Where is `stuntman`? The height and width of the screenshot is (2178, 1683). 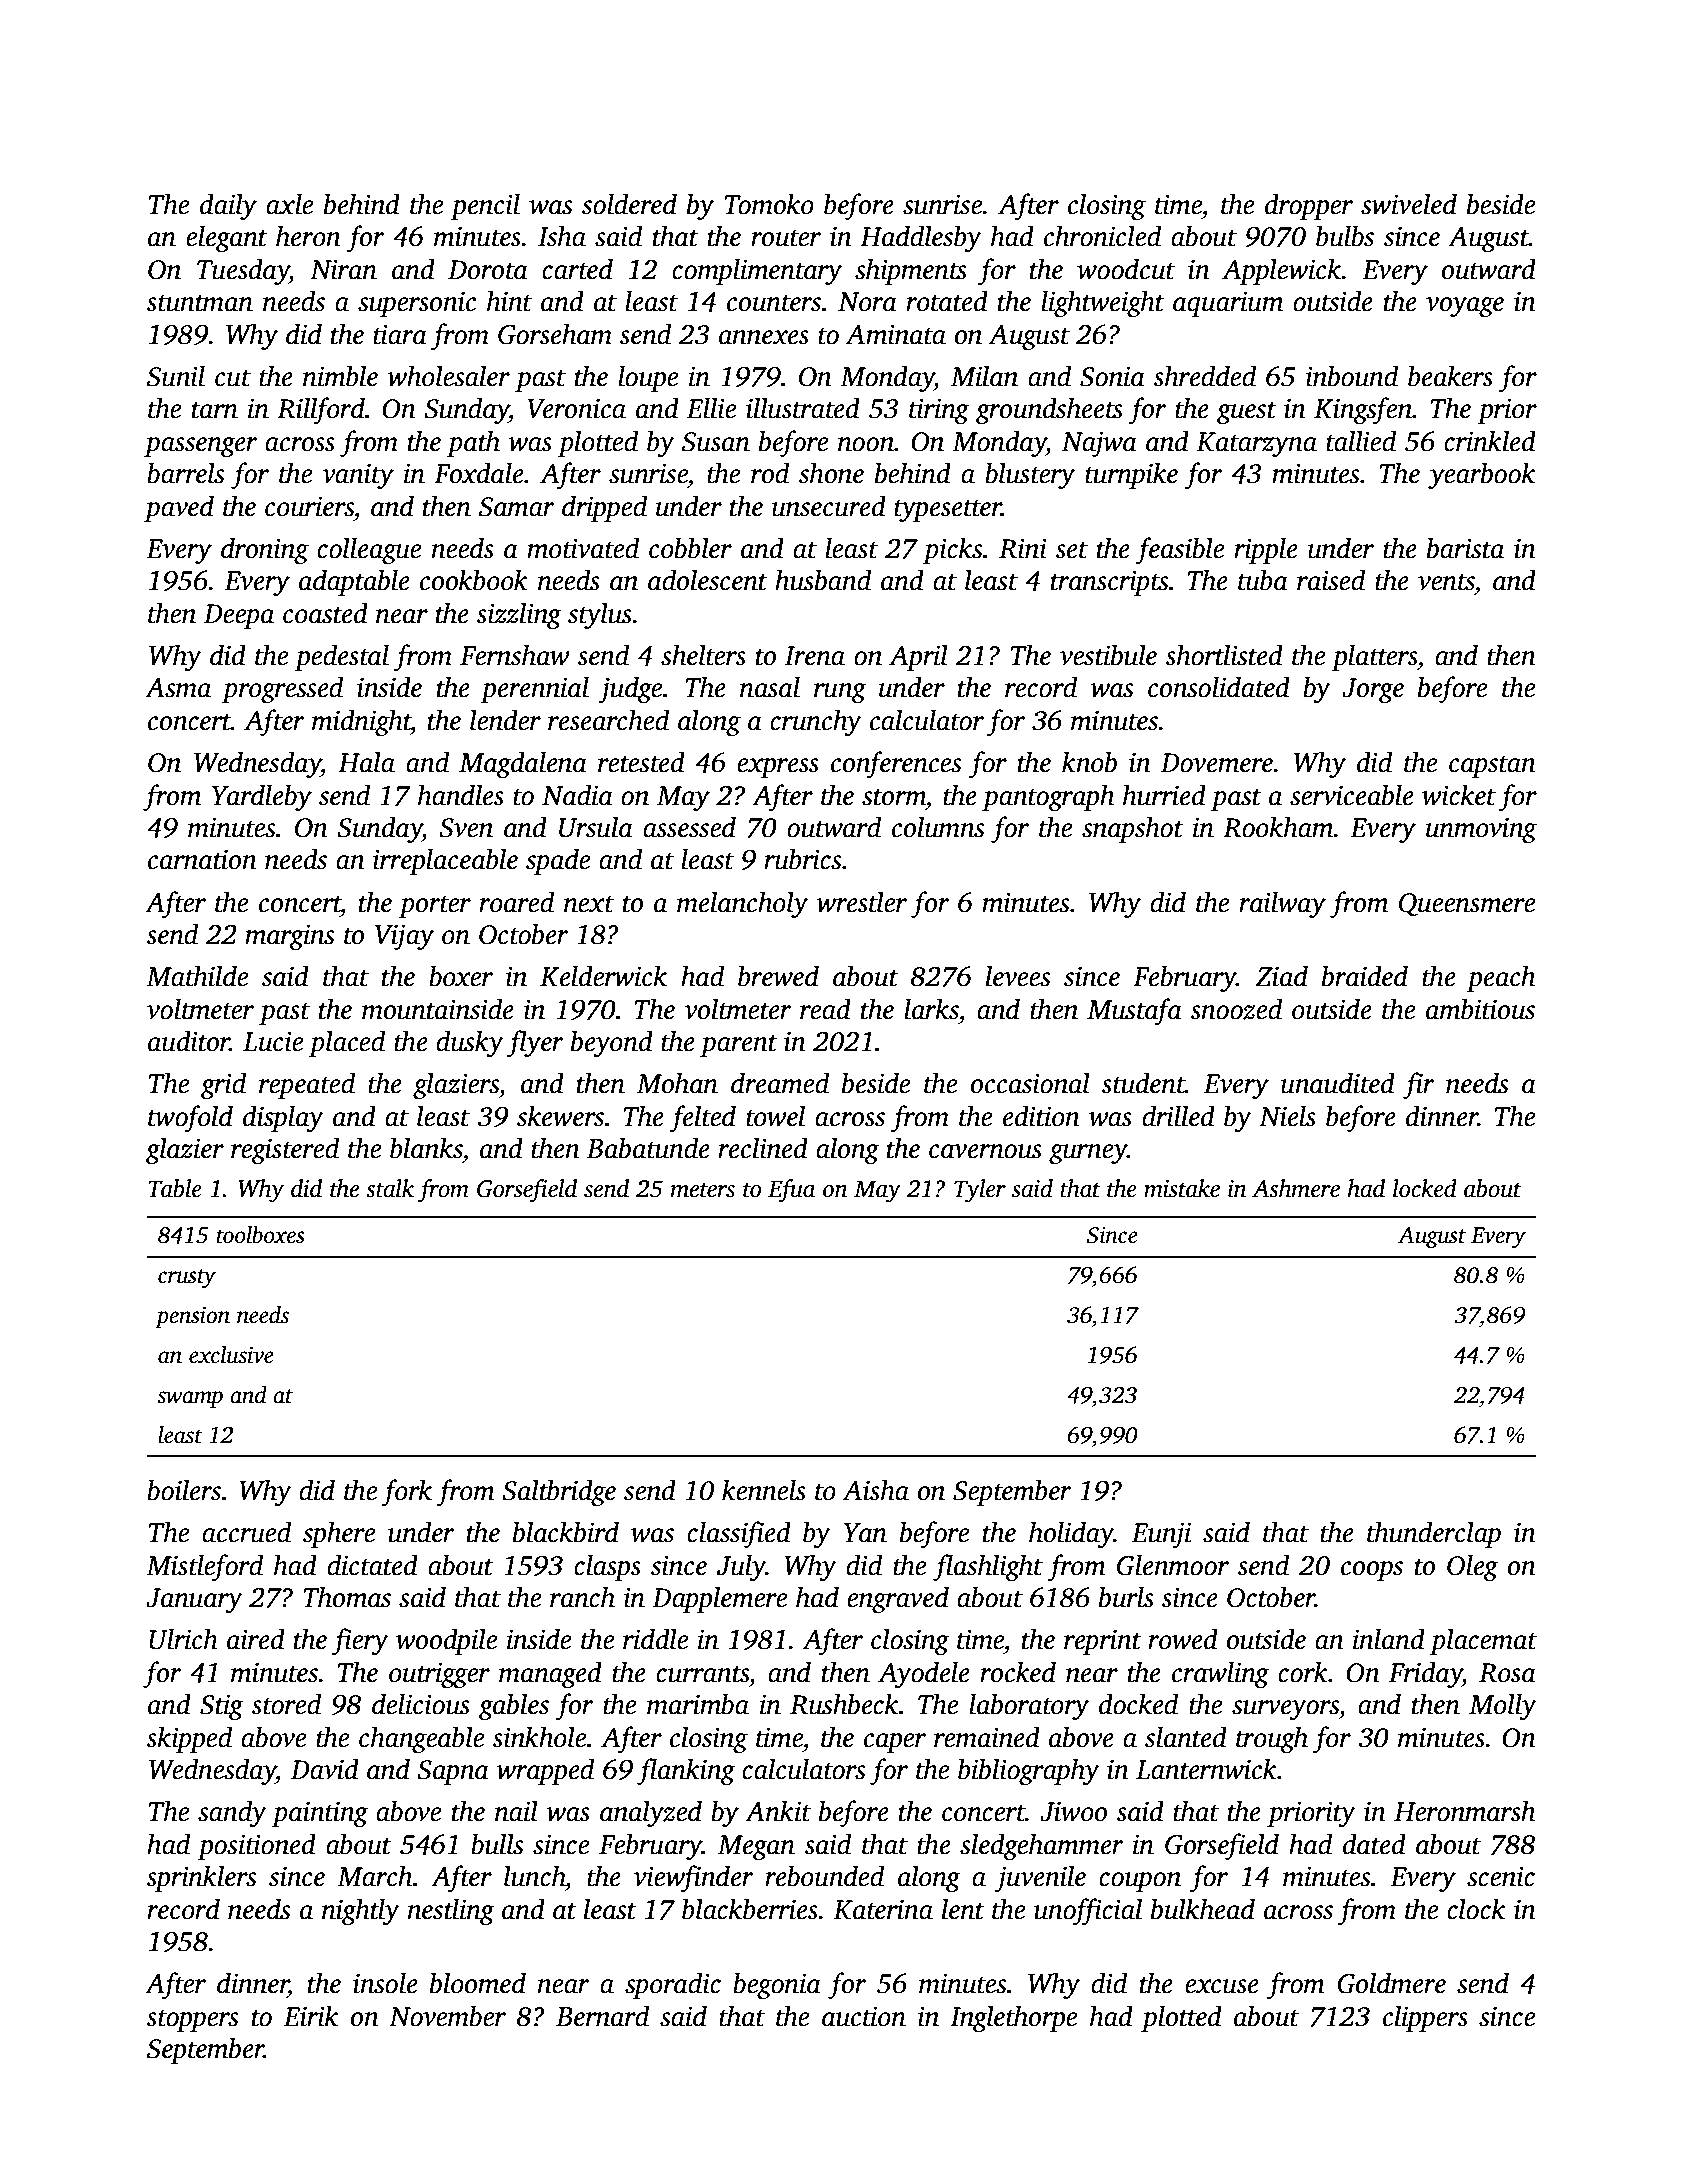 stuntman is located at coordinates (200, 303).
